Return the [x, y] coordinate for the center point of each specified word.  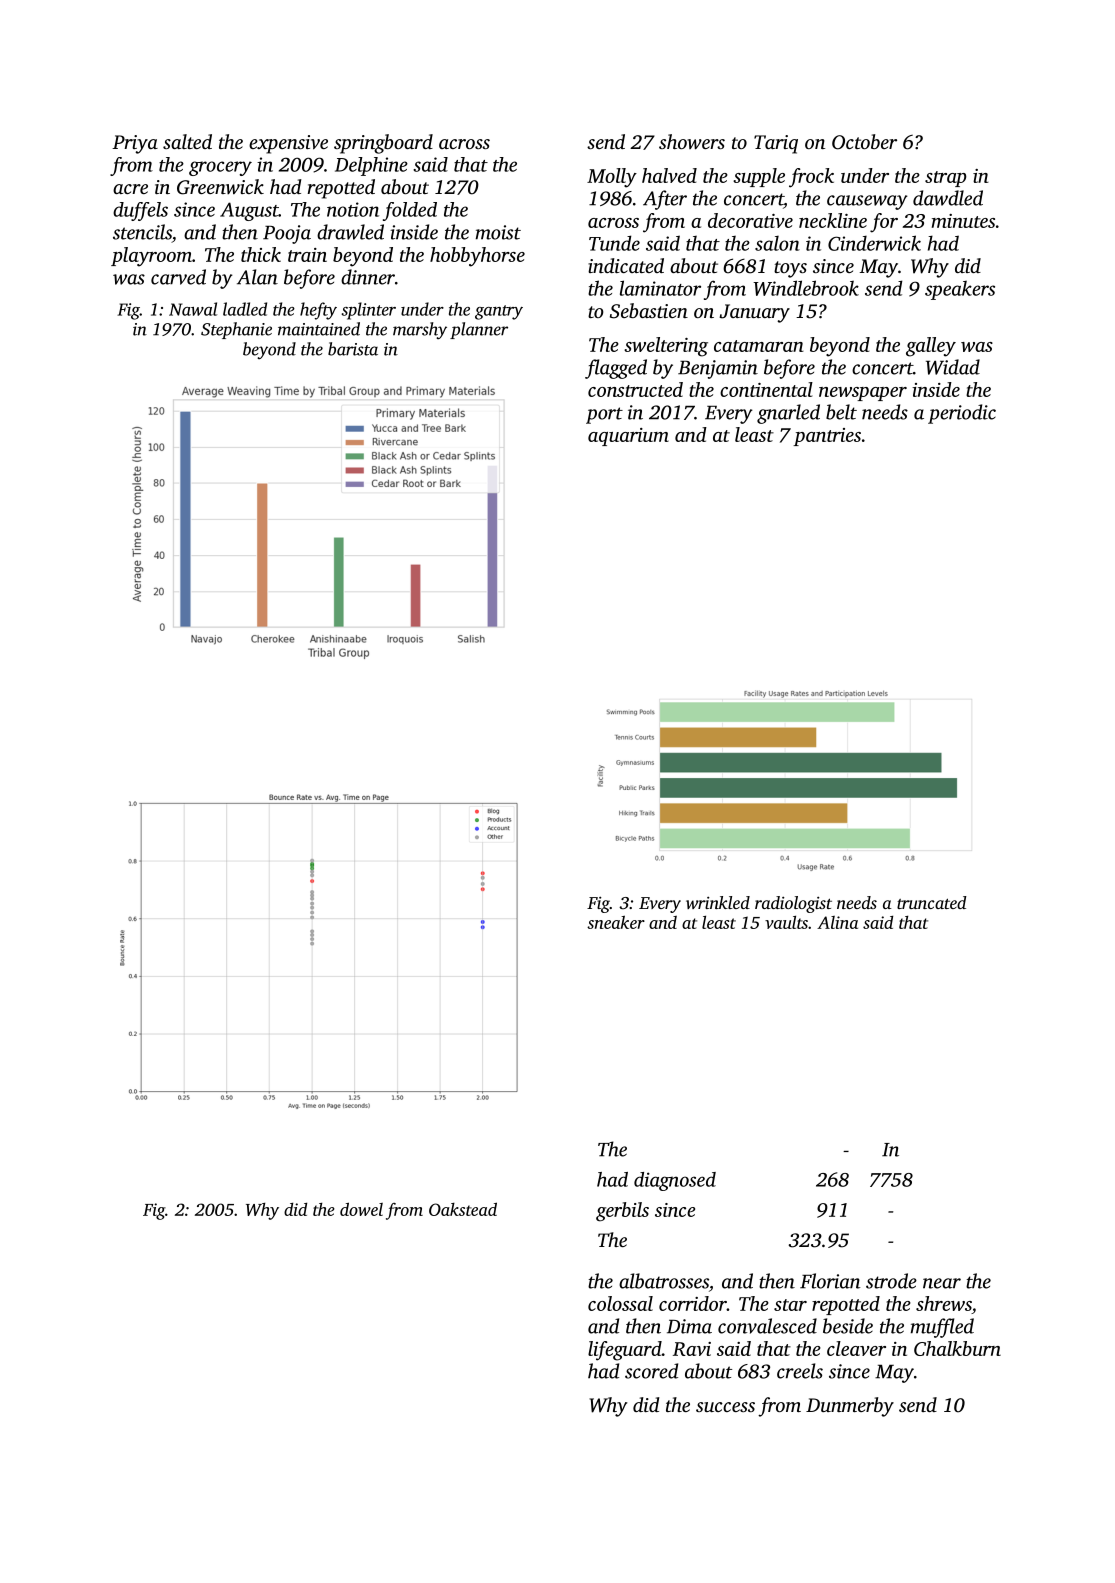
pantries [827, 437]
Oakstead [463, 1209]
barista [353, 349]
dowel [361, 1209]
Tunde [614, 243]
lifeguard [625, 1351]
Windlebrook [806, 288]
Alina [837, 922]
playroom [151, 257]
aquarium [628, 437]
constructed [635, 389]
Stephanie [236, 330]
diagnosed [675, 1181]
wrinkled [718, 902]
